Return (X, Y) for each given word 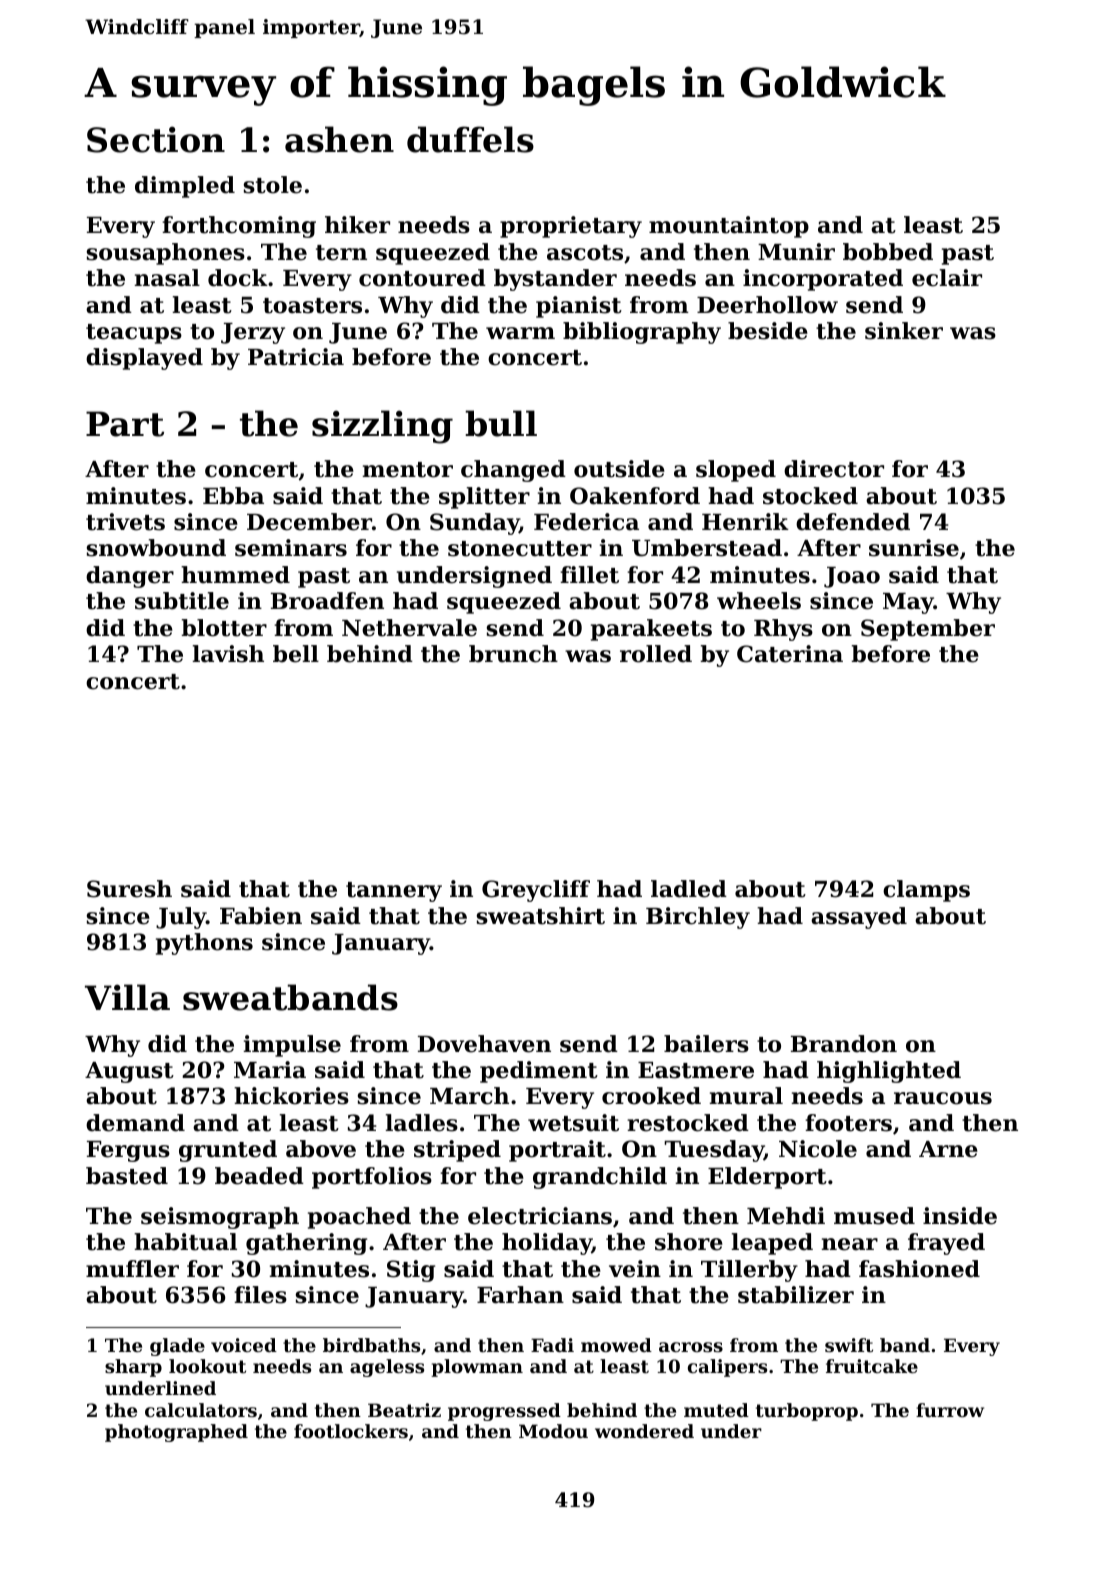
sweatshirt (541, 916)
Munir (796, 252)
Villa (127, 997)
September (928, 630)
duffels (470, 139)
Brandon (844, 1044)
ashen (339, 139)
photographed (176, 1433)
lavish (228, 654)
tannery (394, 892)
